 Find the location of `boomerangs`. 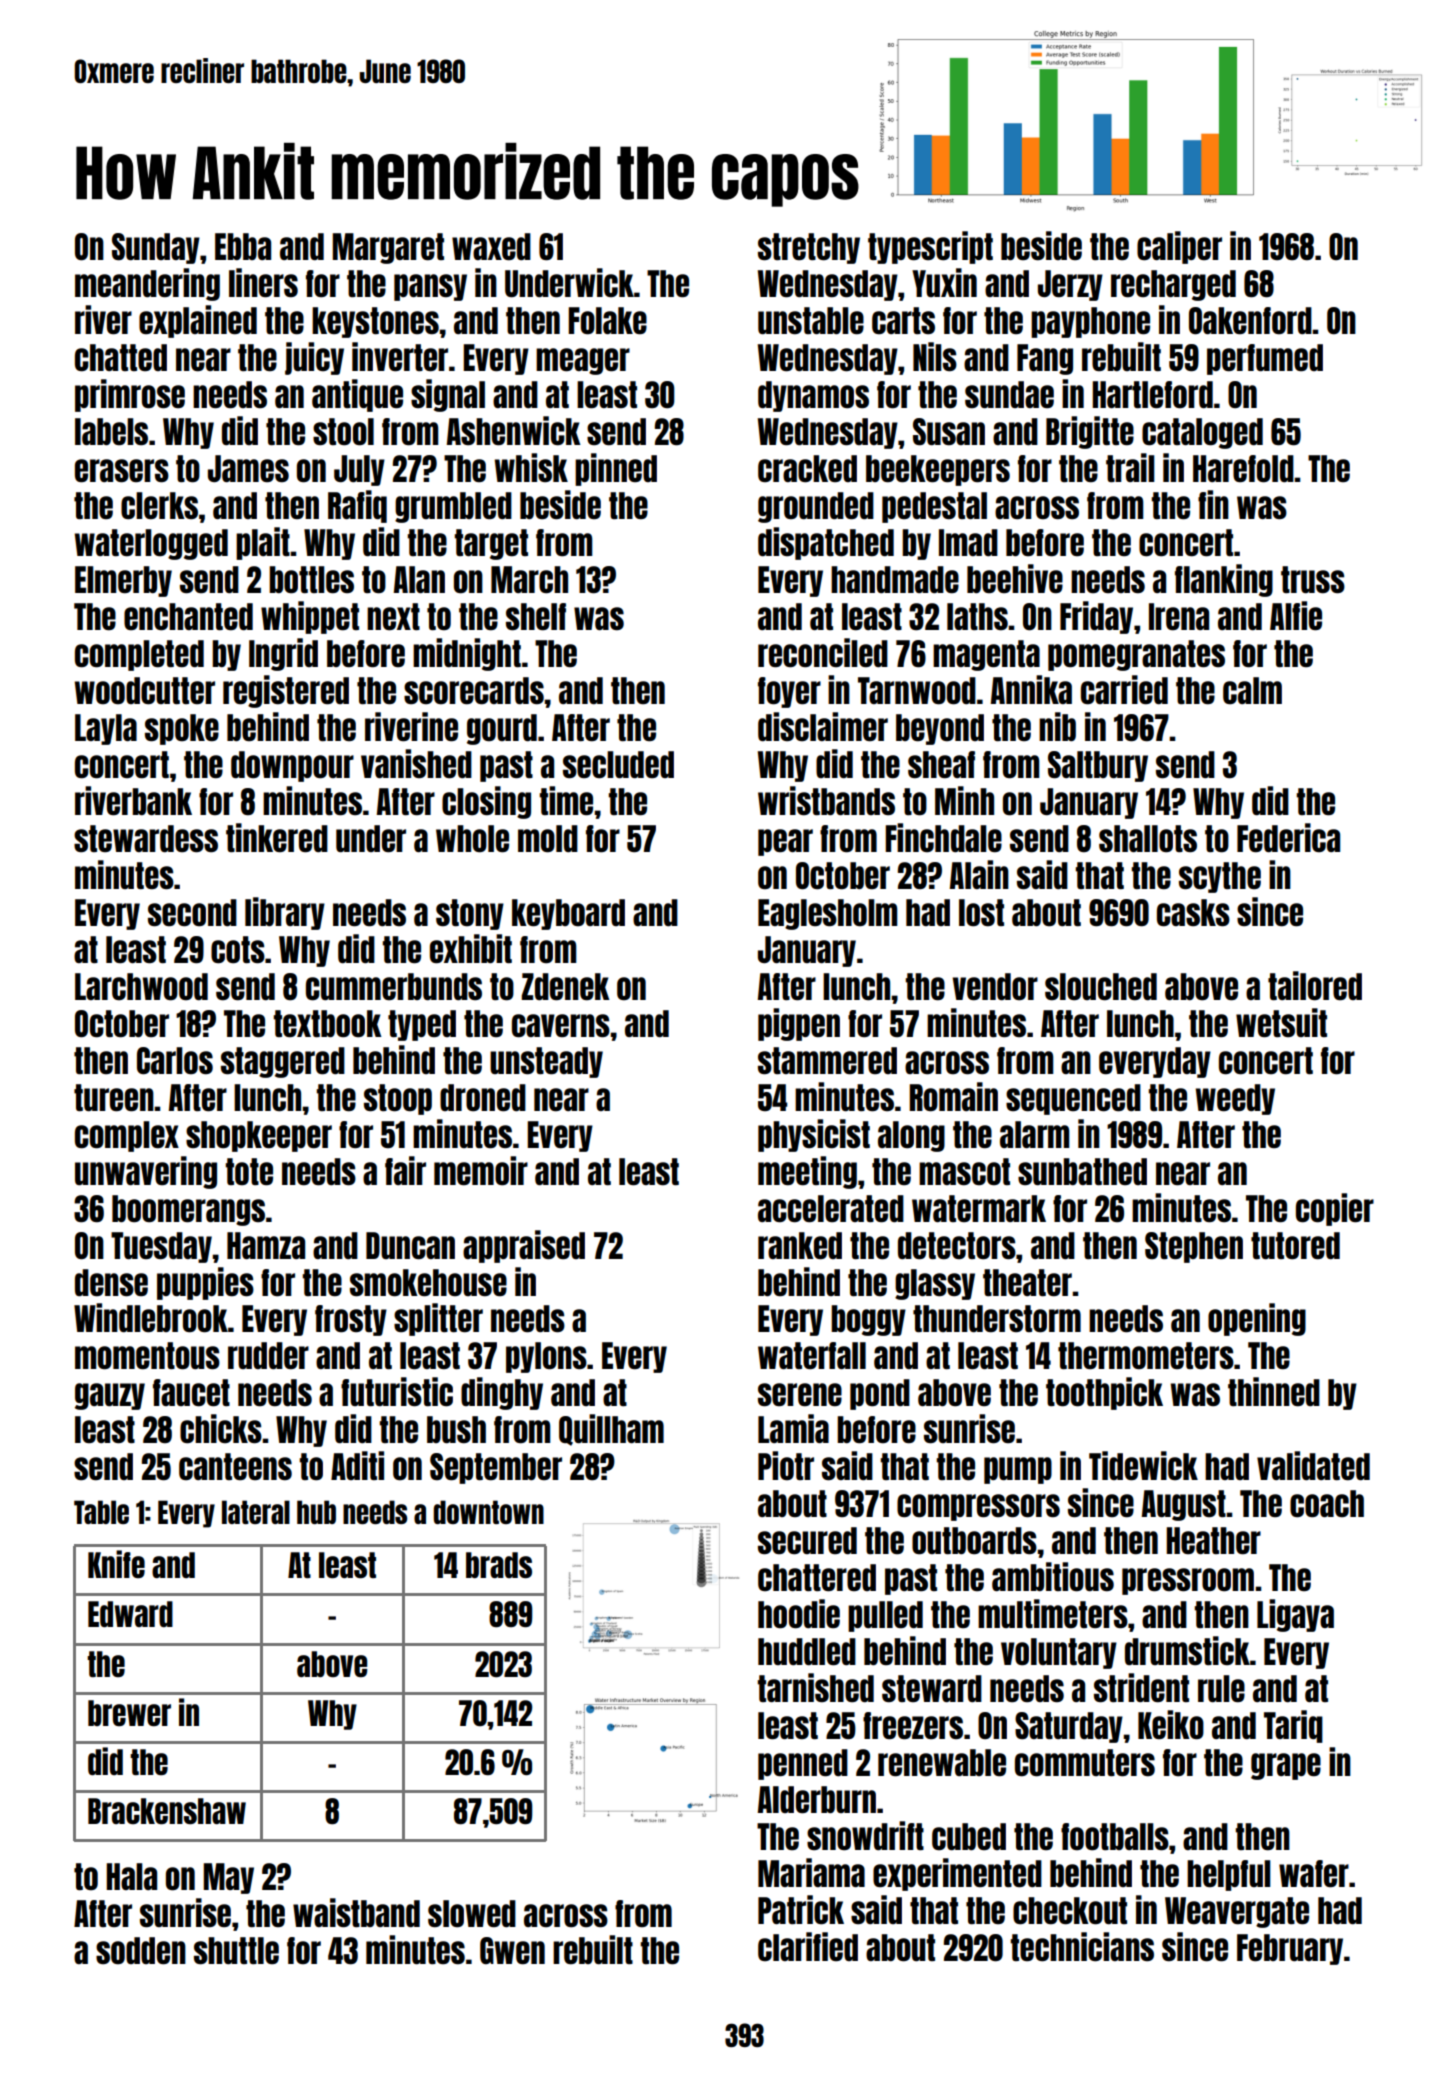

boomerangs is located at coordinates (188, 1210).
